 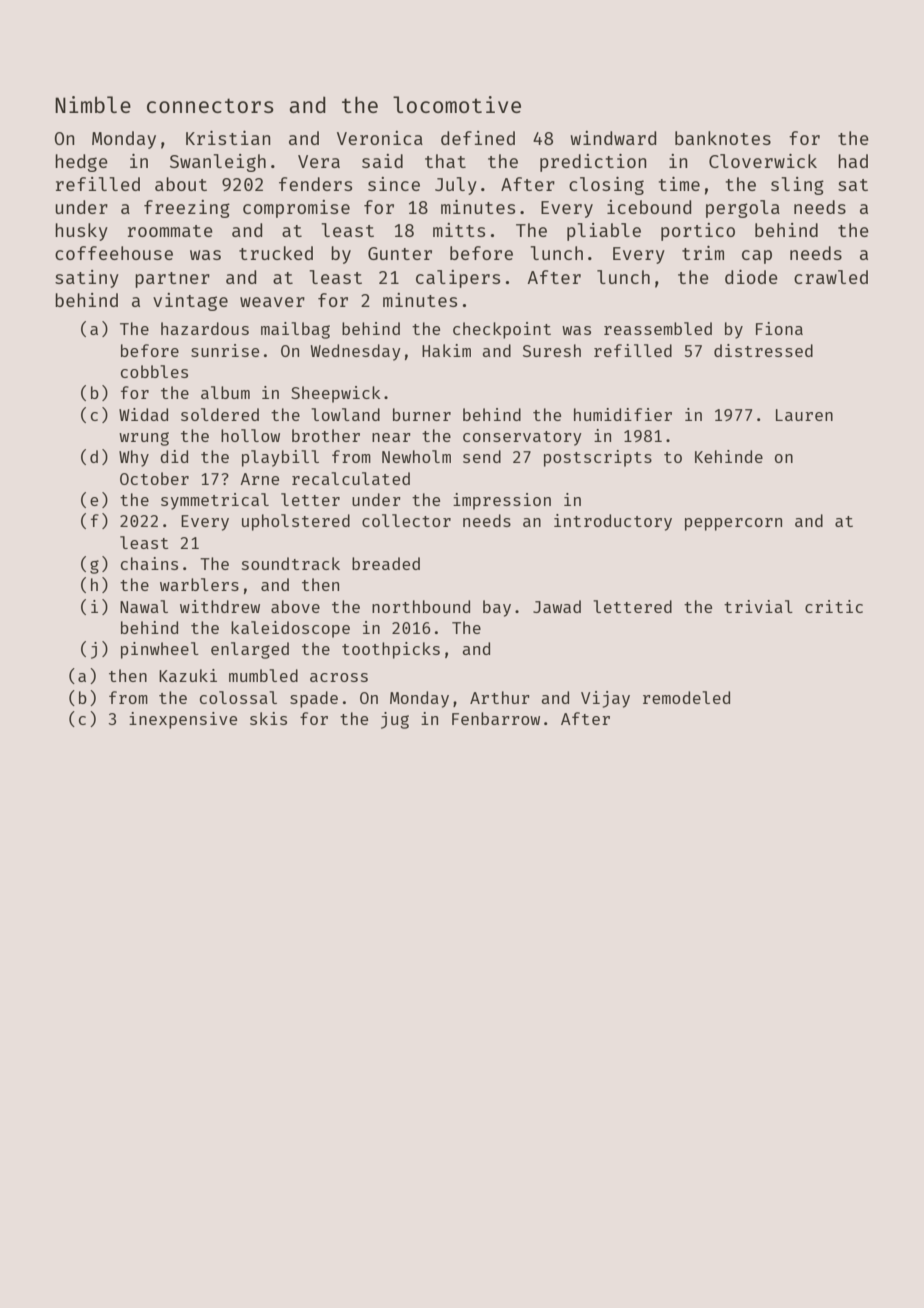 I want to click on Lauren, so click(x=804, y=415).
